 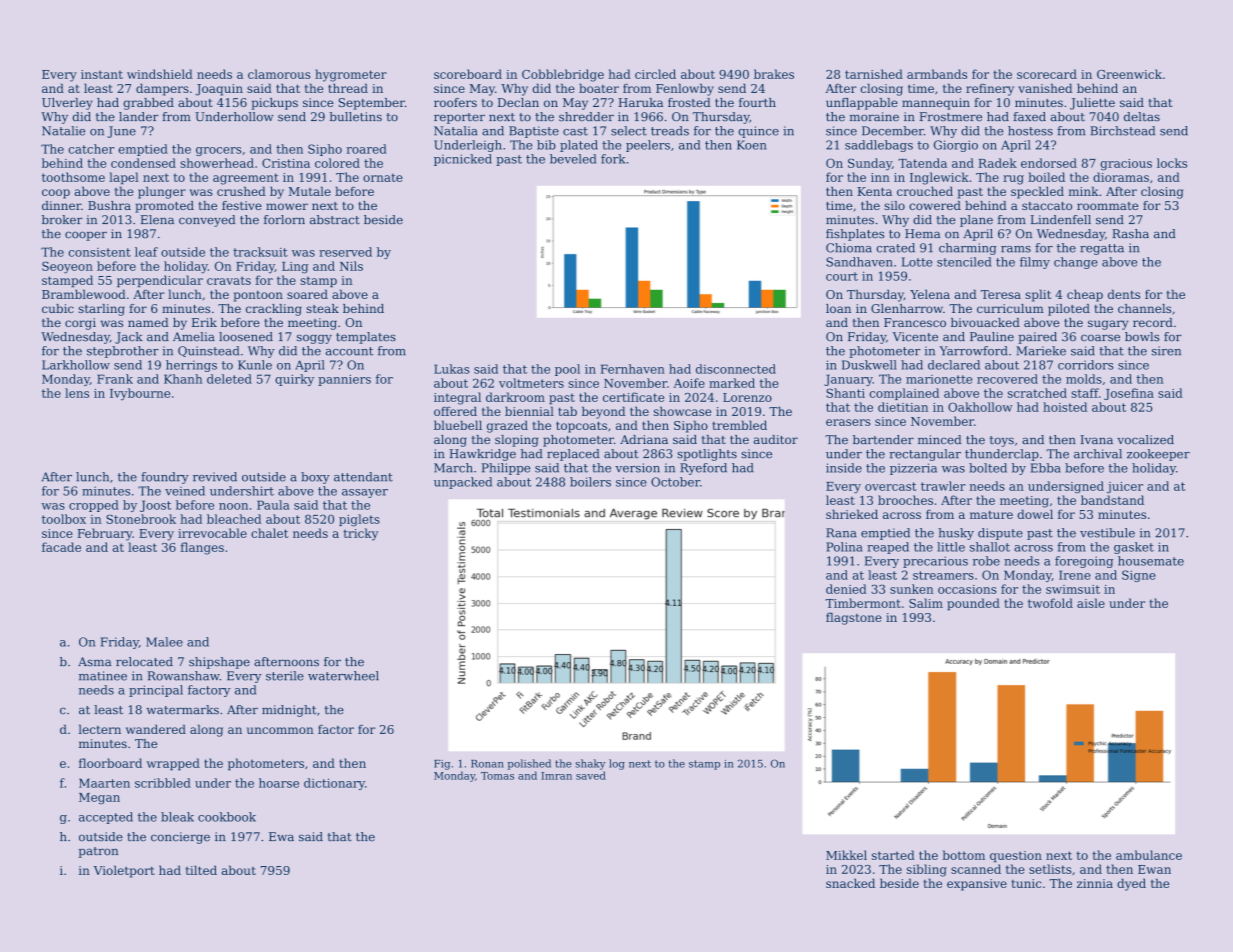 What do you see at coordinates (591, 775) in the screenshot?
I see `saved` at bounding box center [591, 775].
